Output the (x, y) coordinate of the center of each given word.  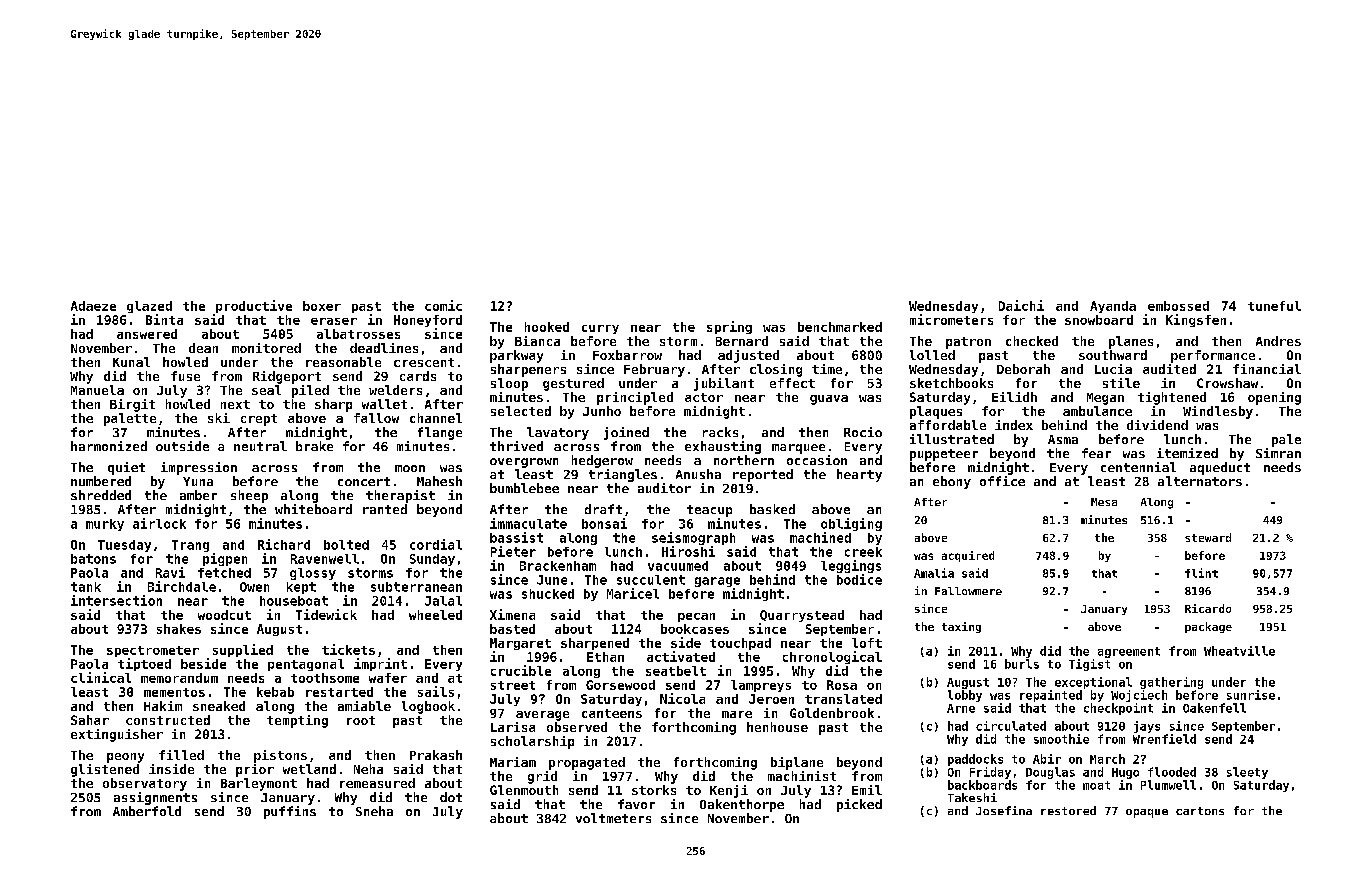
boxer (322, 306)
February (654, 370)
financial (1267, 369)
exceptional (1093, 683)
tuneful (1274, 306)
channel (436, 418)
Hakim (163, 706)
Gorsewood (620, 685)
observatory (145, 784)
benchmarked (840, 327)
